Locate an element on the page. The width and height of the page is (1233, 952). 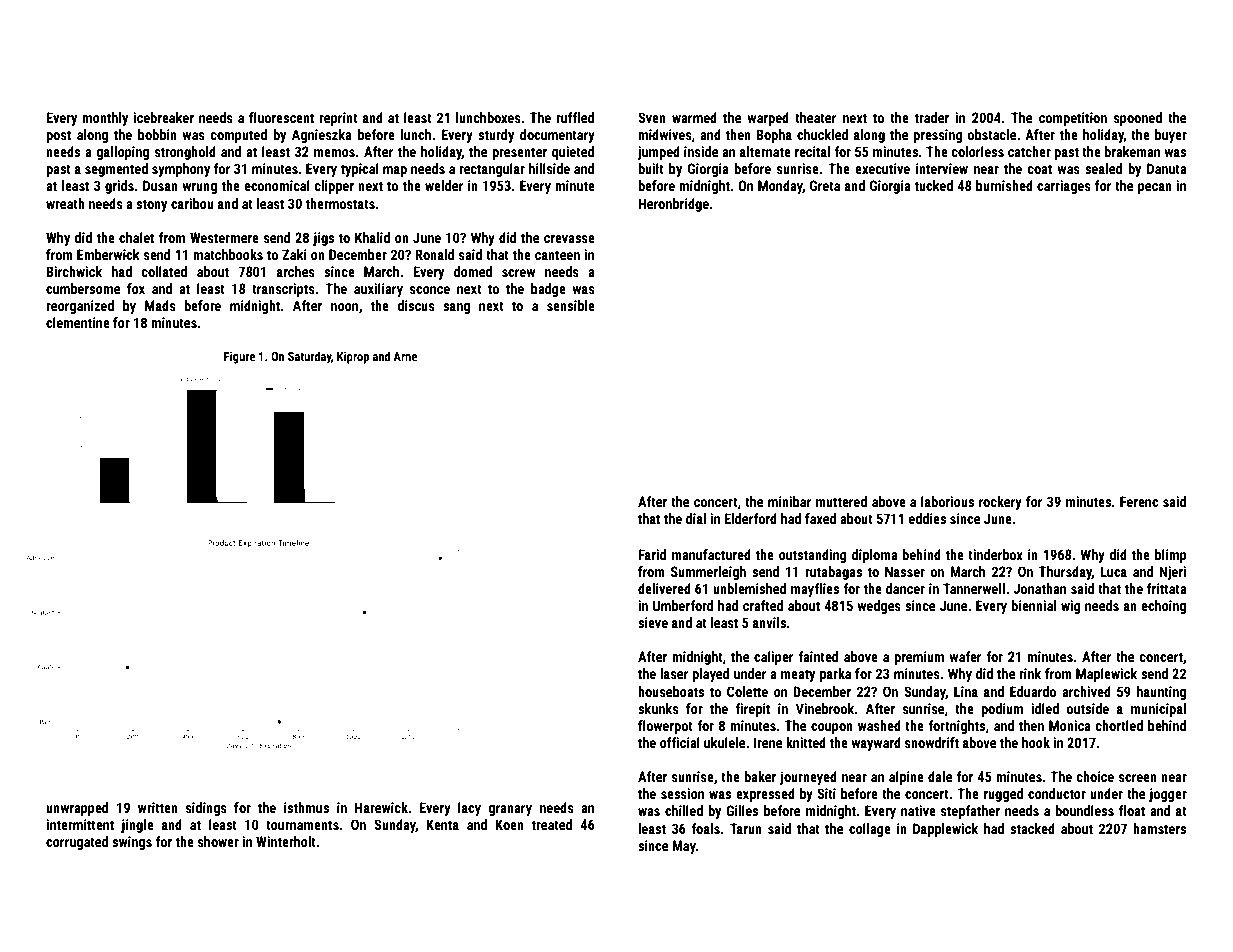
dial is located at coordinates (696, 518).
